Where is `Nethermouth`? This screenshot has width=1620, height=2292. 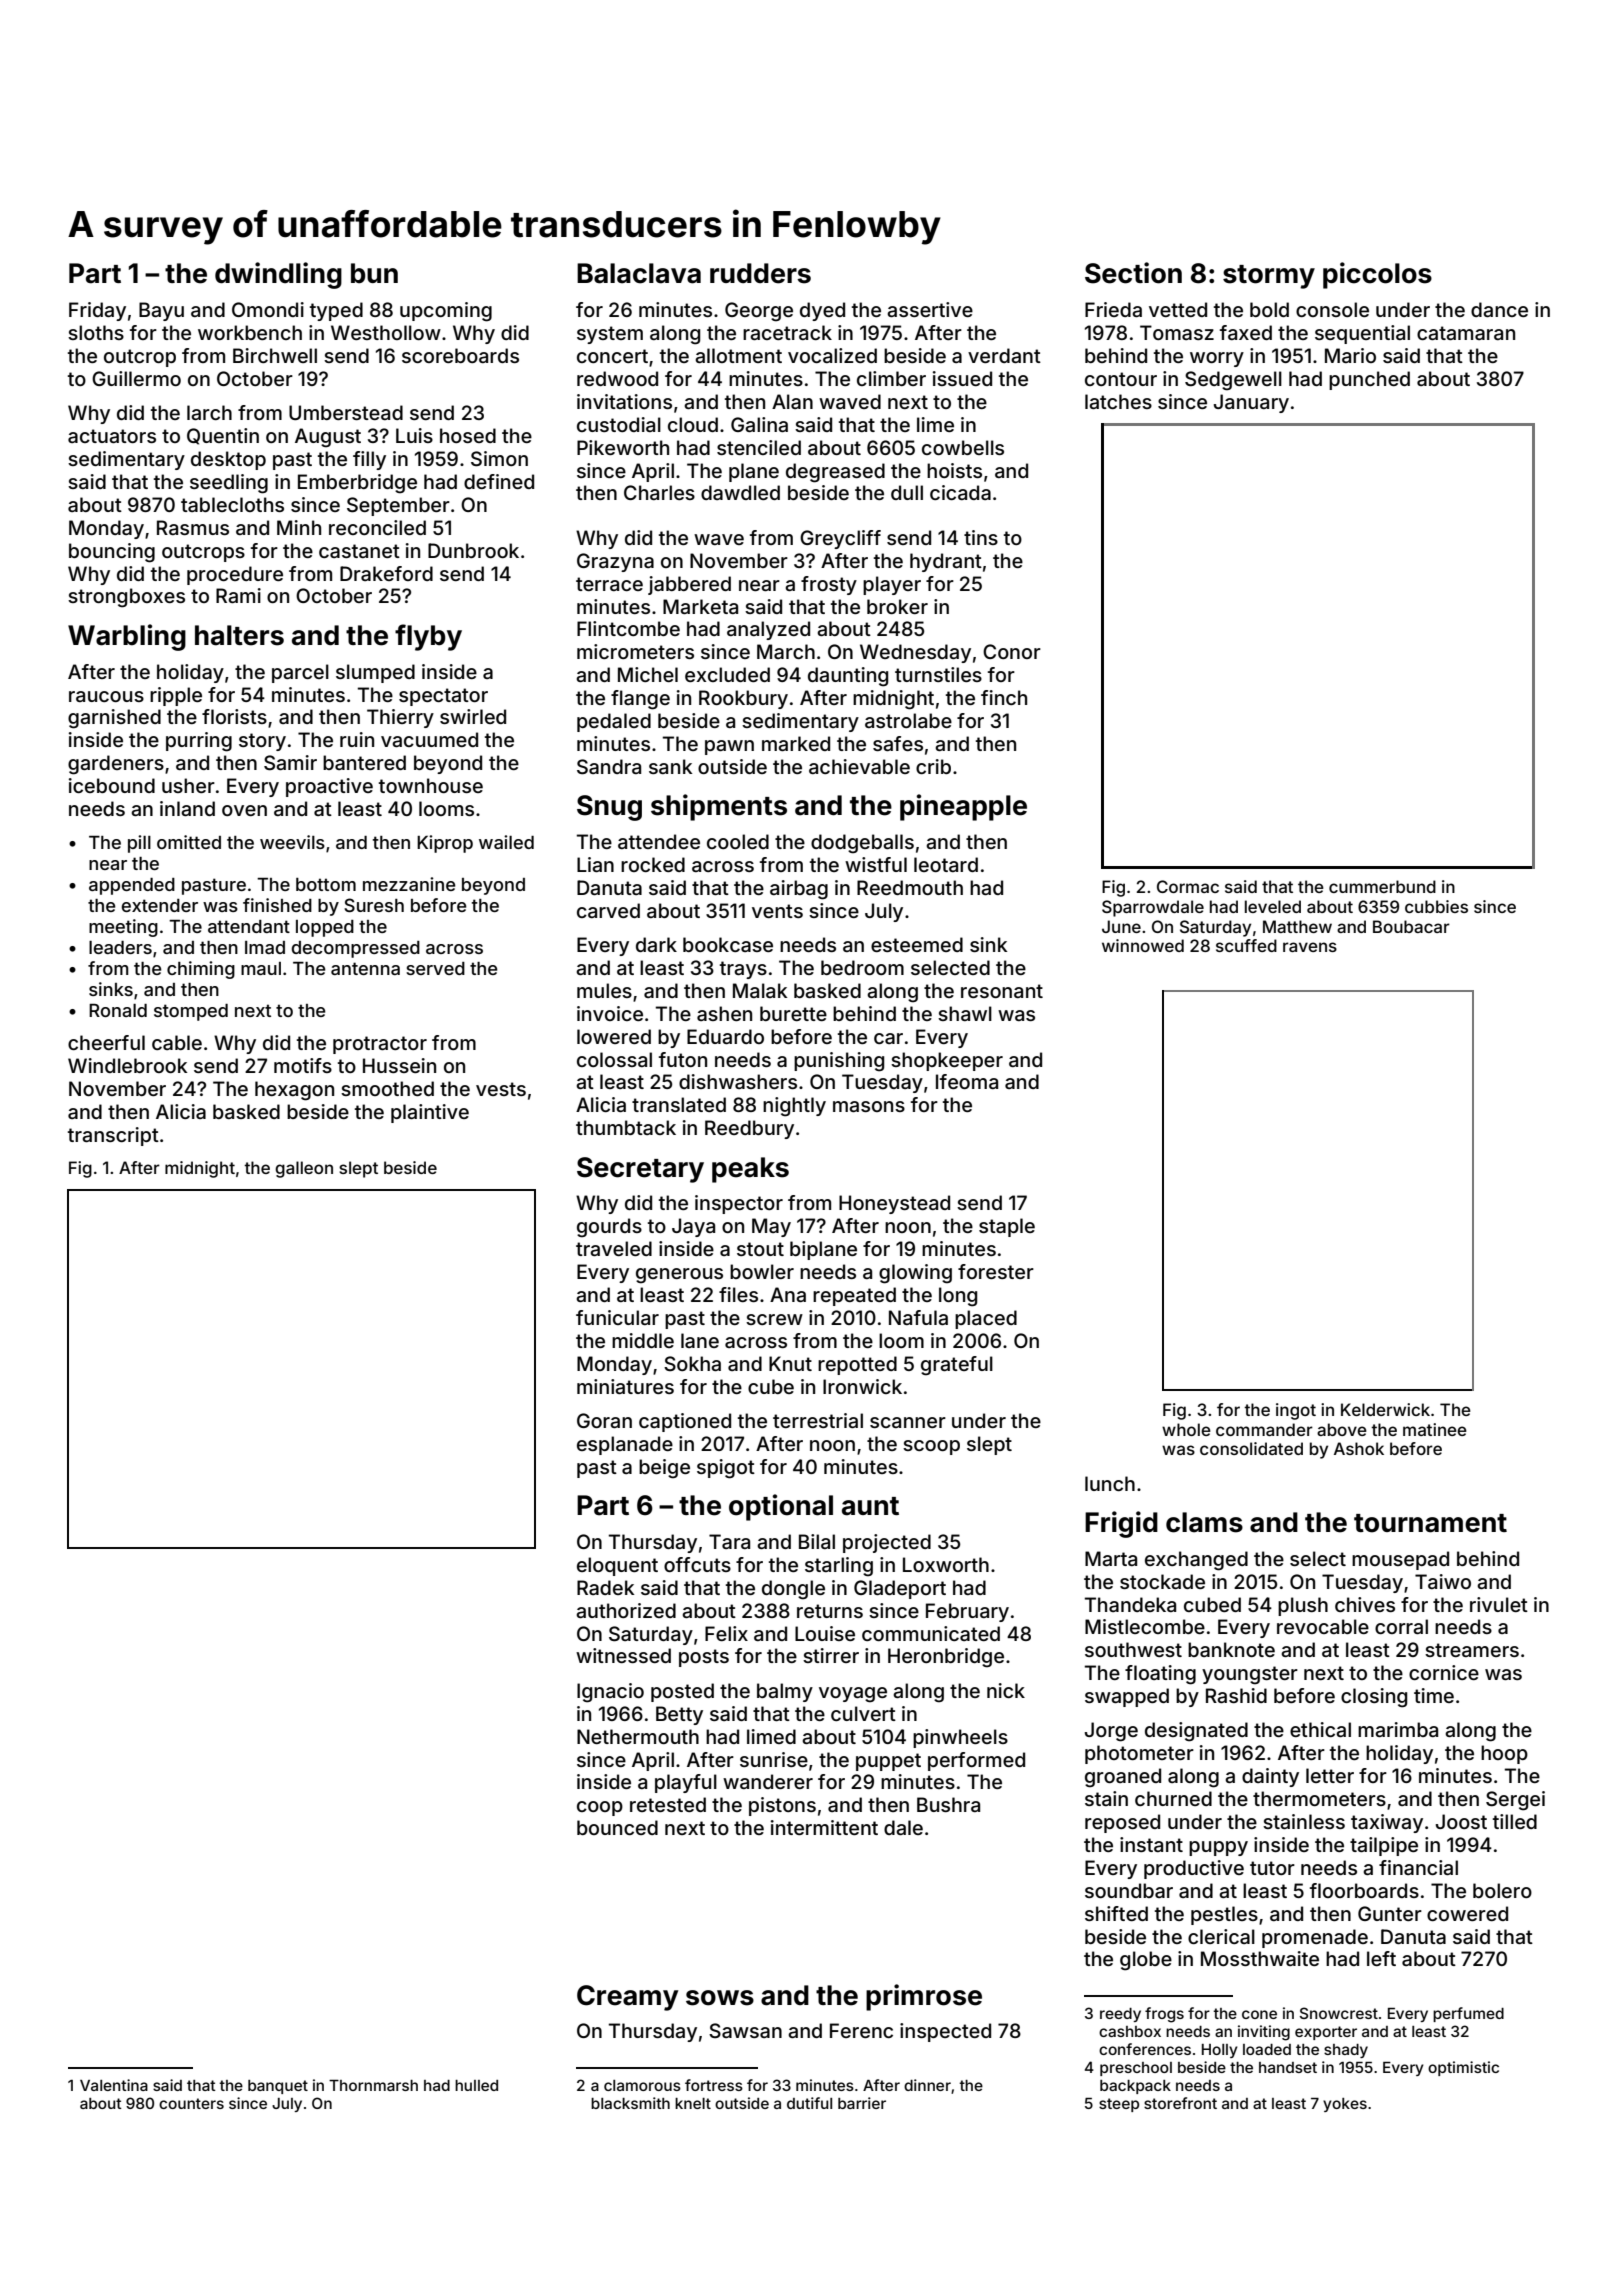
Nethermouth is located at coordinates (638, 1736).
